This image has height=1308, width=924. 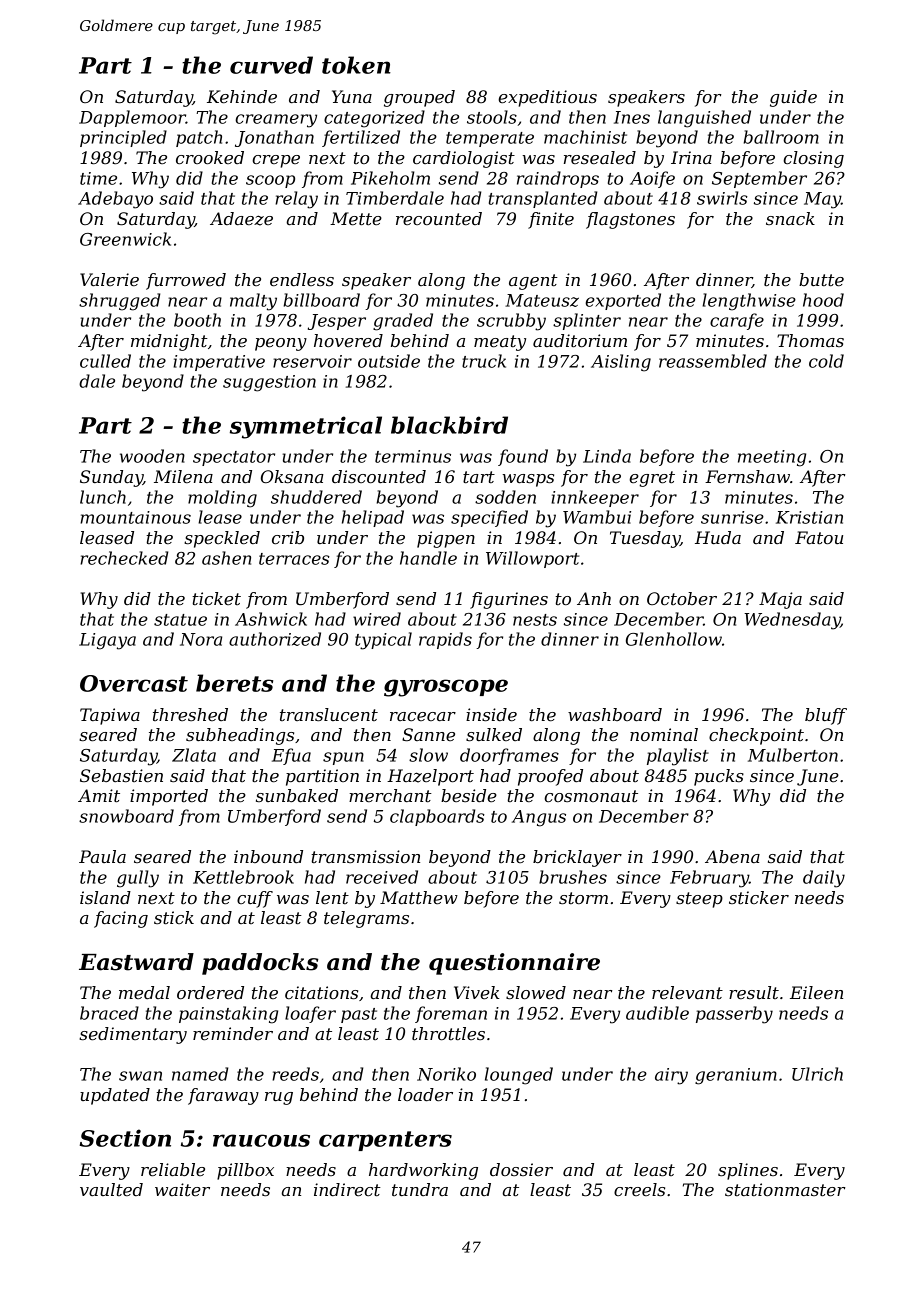 I want to click on facing, so click(x=121, y=919).
